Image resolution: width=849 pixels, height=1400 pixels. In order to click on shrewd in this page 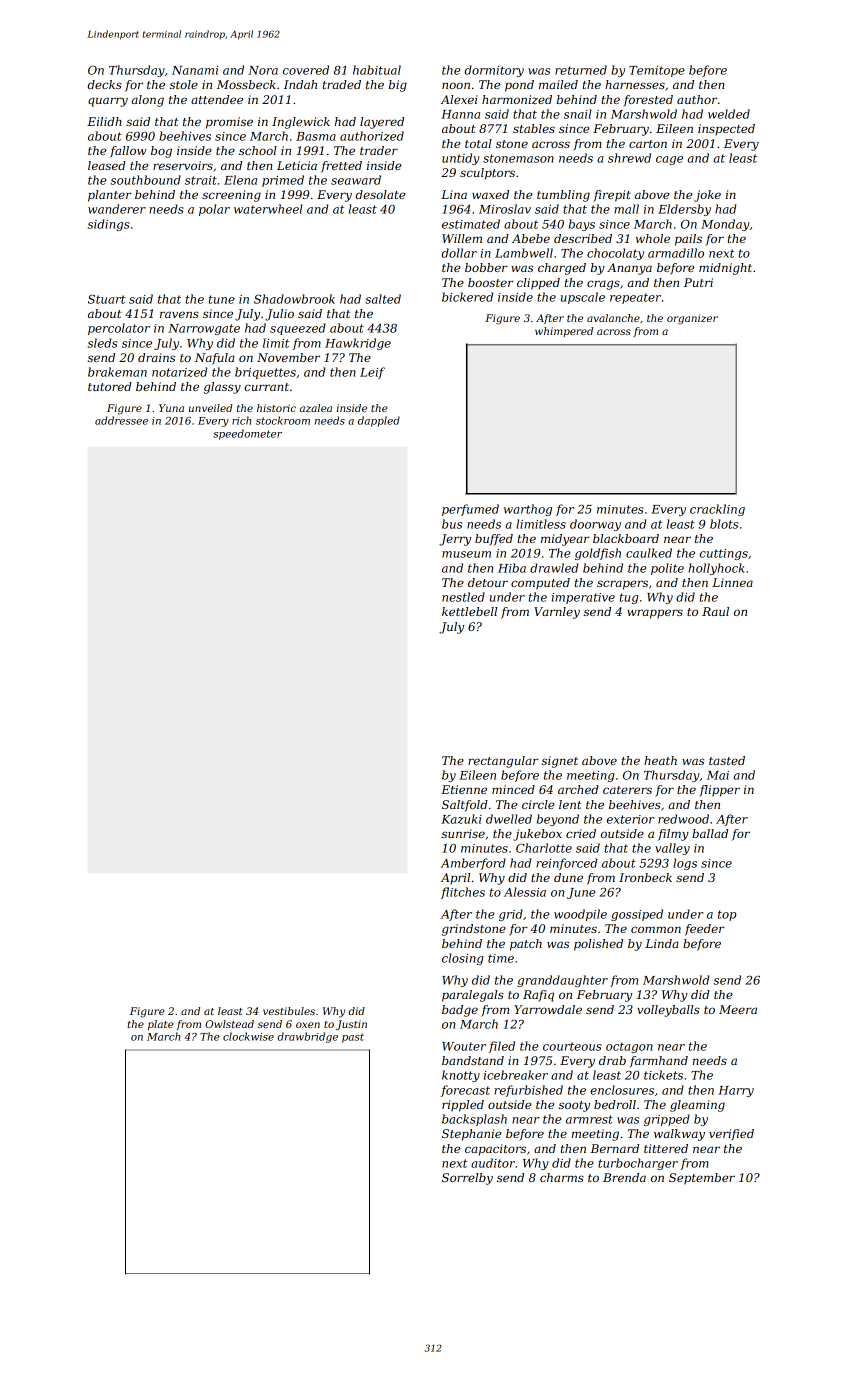, I will do `click(629, 158)`.
